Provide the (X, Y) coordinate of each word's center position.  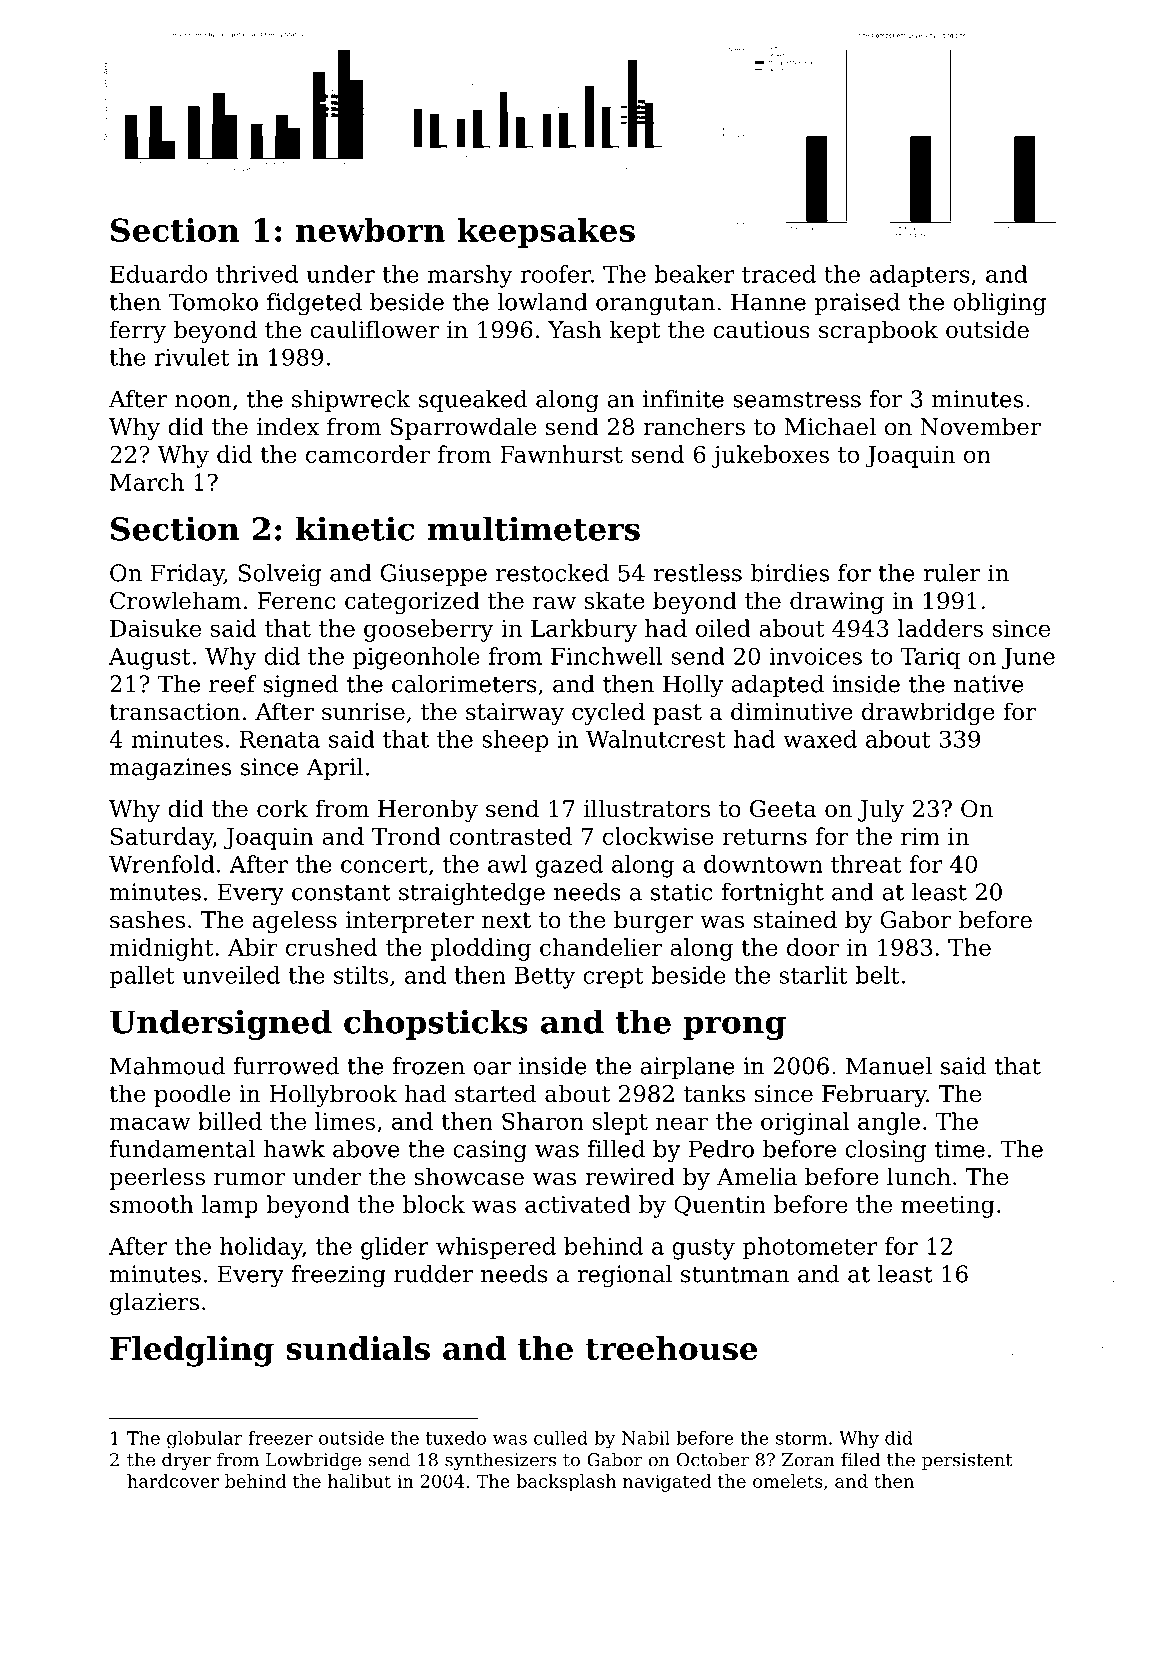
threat (866, 864)
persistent (967, 1461)
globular (204, 1440)
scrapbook (878, 331)
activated (578, 1204)
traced (779, 274)
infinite (683, 399)
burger (653, 921)
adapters (919, 276)
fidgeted (314, 304)
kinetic (355, 528)
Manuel (889, 1066)
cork (282, 808)
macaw (150, 1123)
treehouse (671, 1348)
